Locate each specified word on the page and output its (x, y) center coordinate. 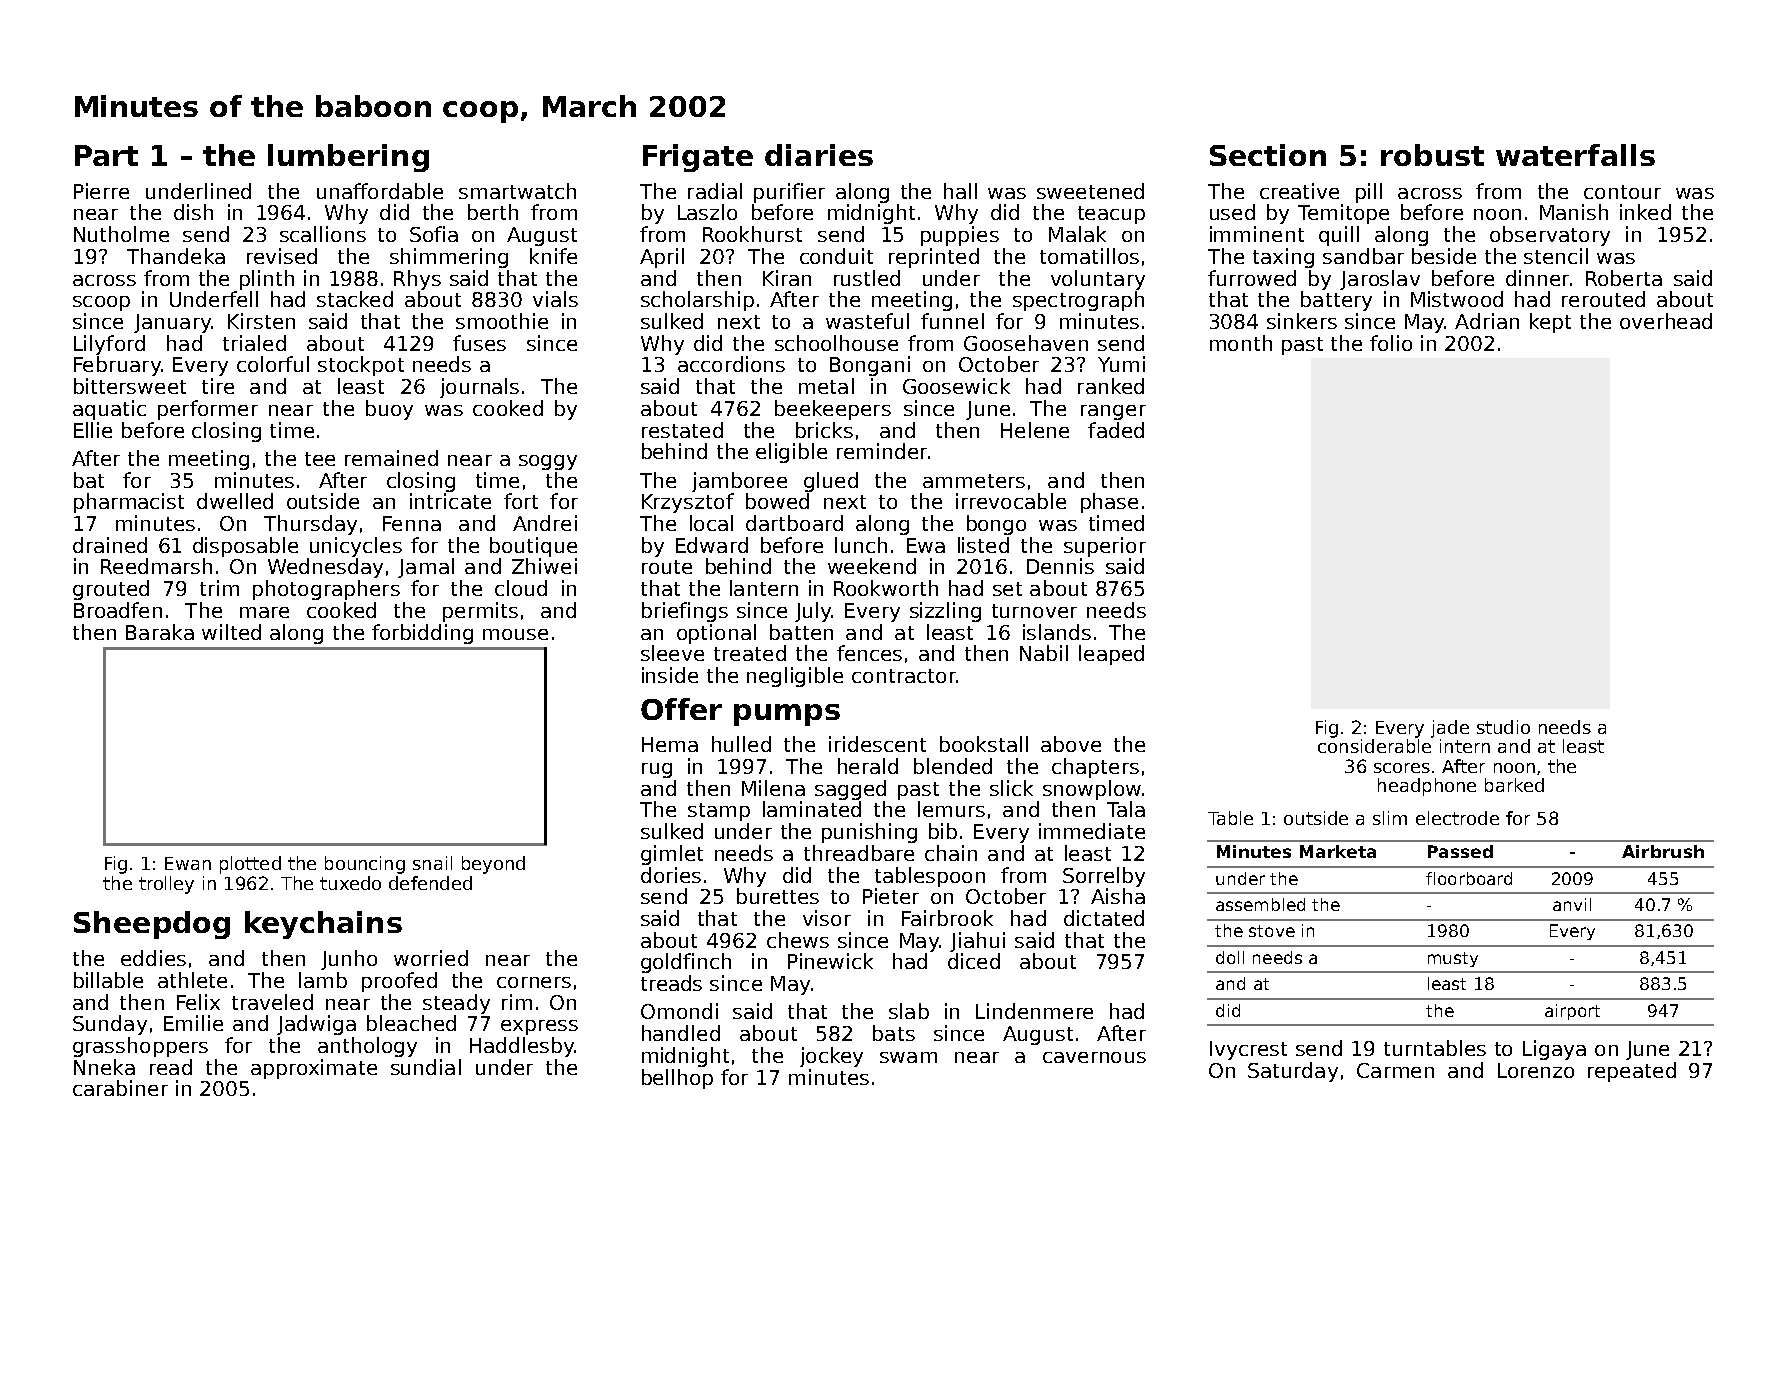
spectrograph (1078, 301)
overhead (1666, 321)
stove (1272, 931)
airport (1572, 1012)
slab (909, 1011)
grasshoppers (140, 1047)
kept (1550, 323)
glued (831, 482)
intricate (450, 501)
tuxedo (350, 883)
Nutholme (121, 234)
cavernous (1094, 1057)
